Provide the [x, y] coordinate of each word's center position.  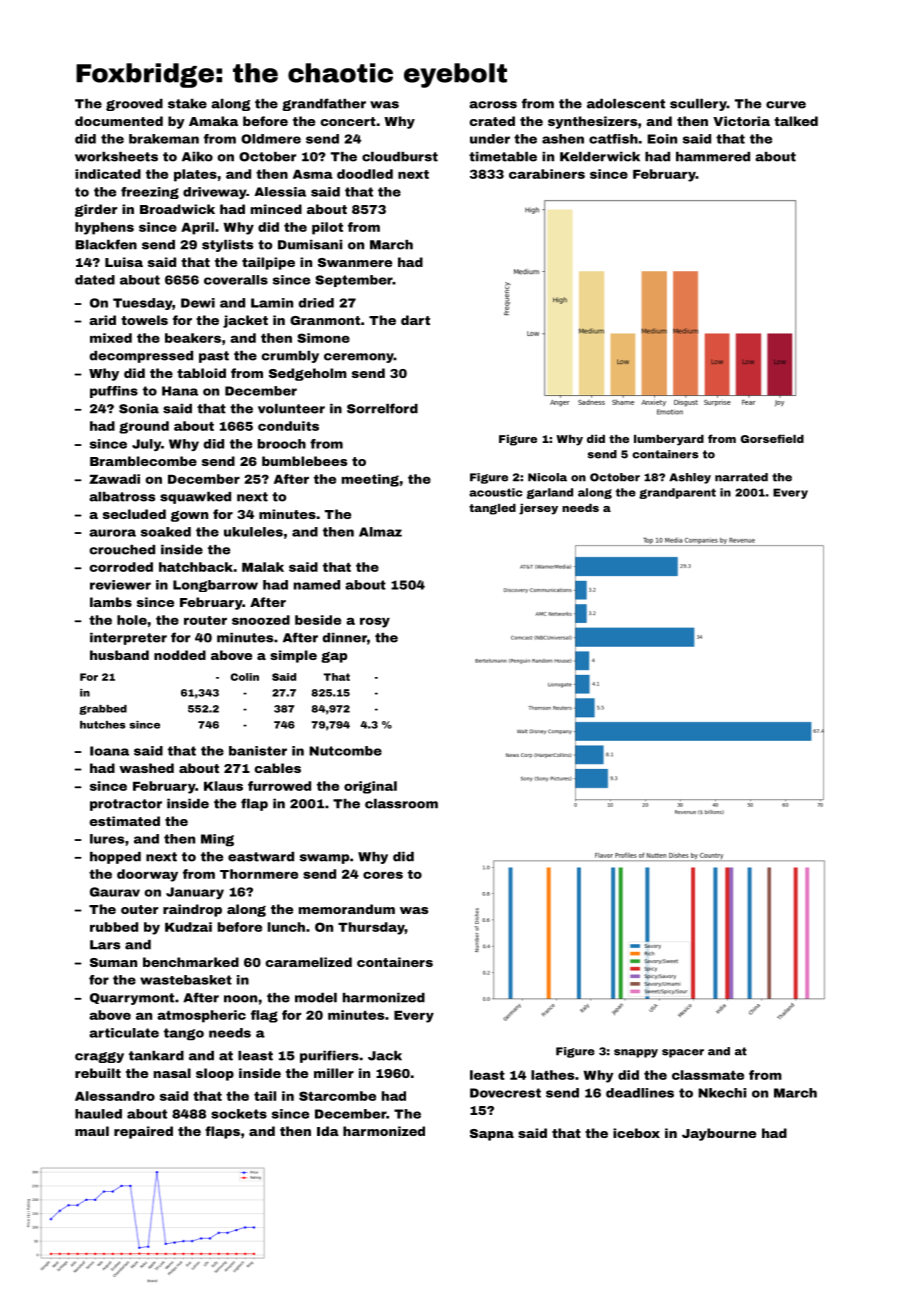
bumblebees [304, 461]
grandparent [677, 493]
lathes [552, 1075]
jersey [538, 509]
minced [276, 209]
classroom [401, 804]
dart [415, 320]
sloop [215, 1074]
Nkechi [722, 1093]
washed [146, 768]
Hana [180, 391]
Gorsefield [772, 438]
